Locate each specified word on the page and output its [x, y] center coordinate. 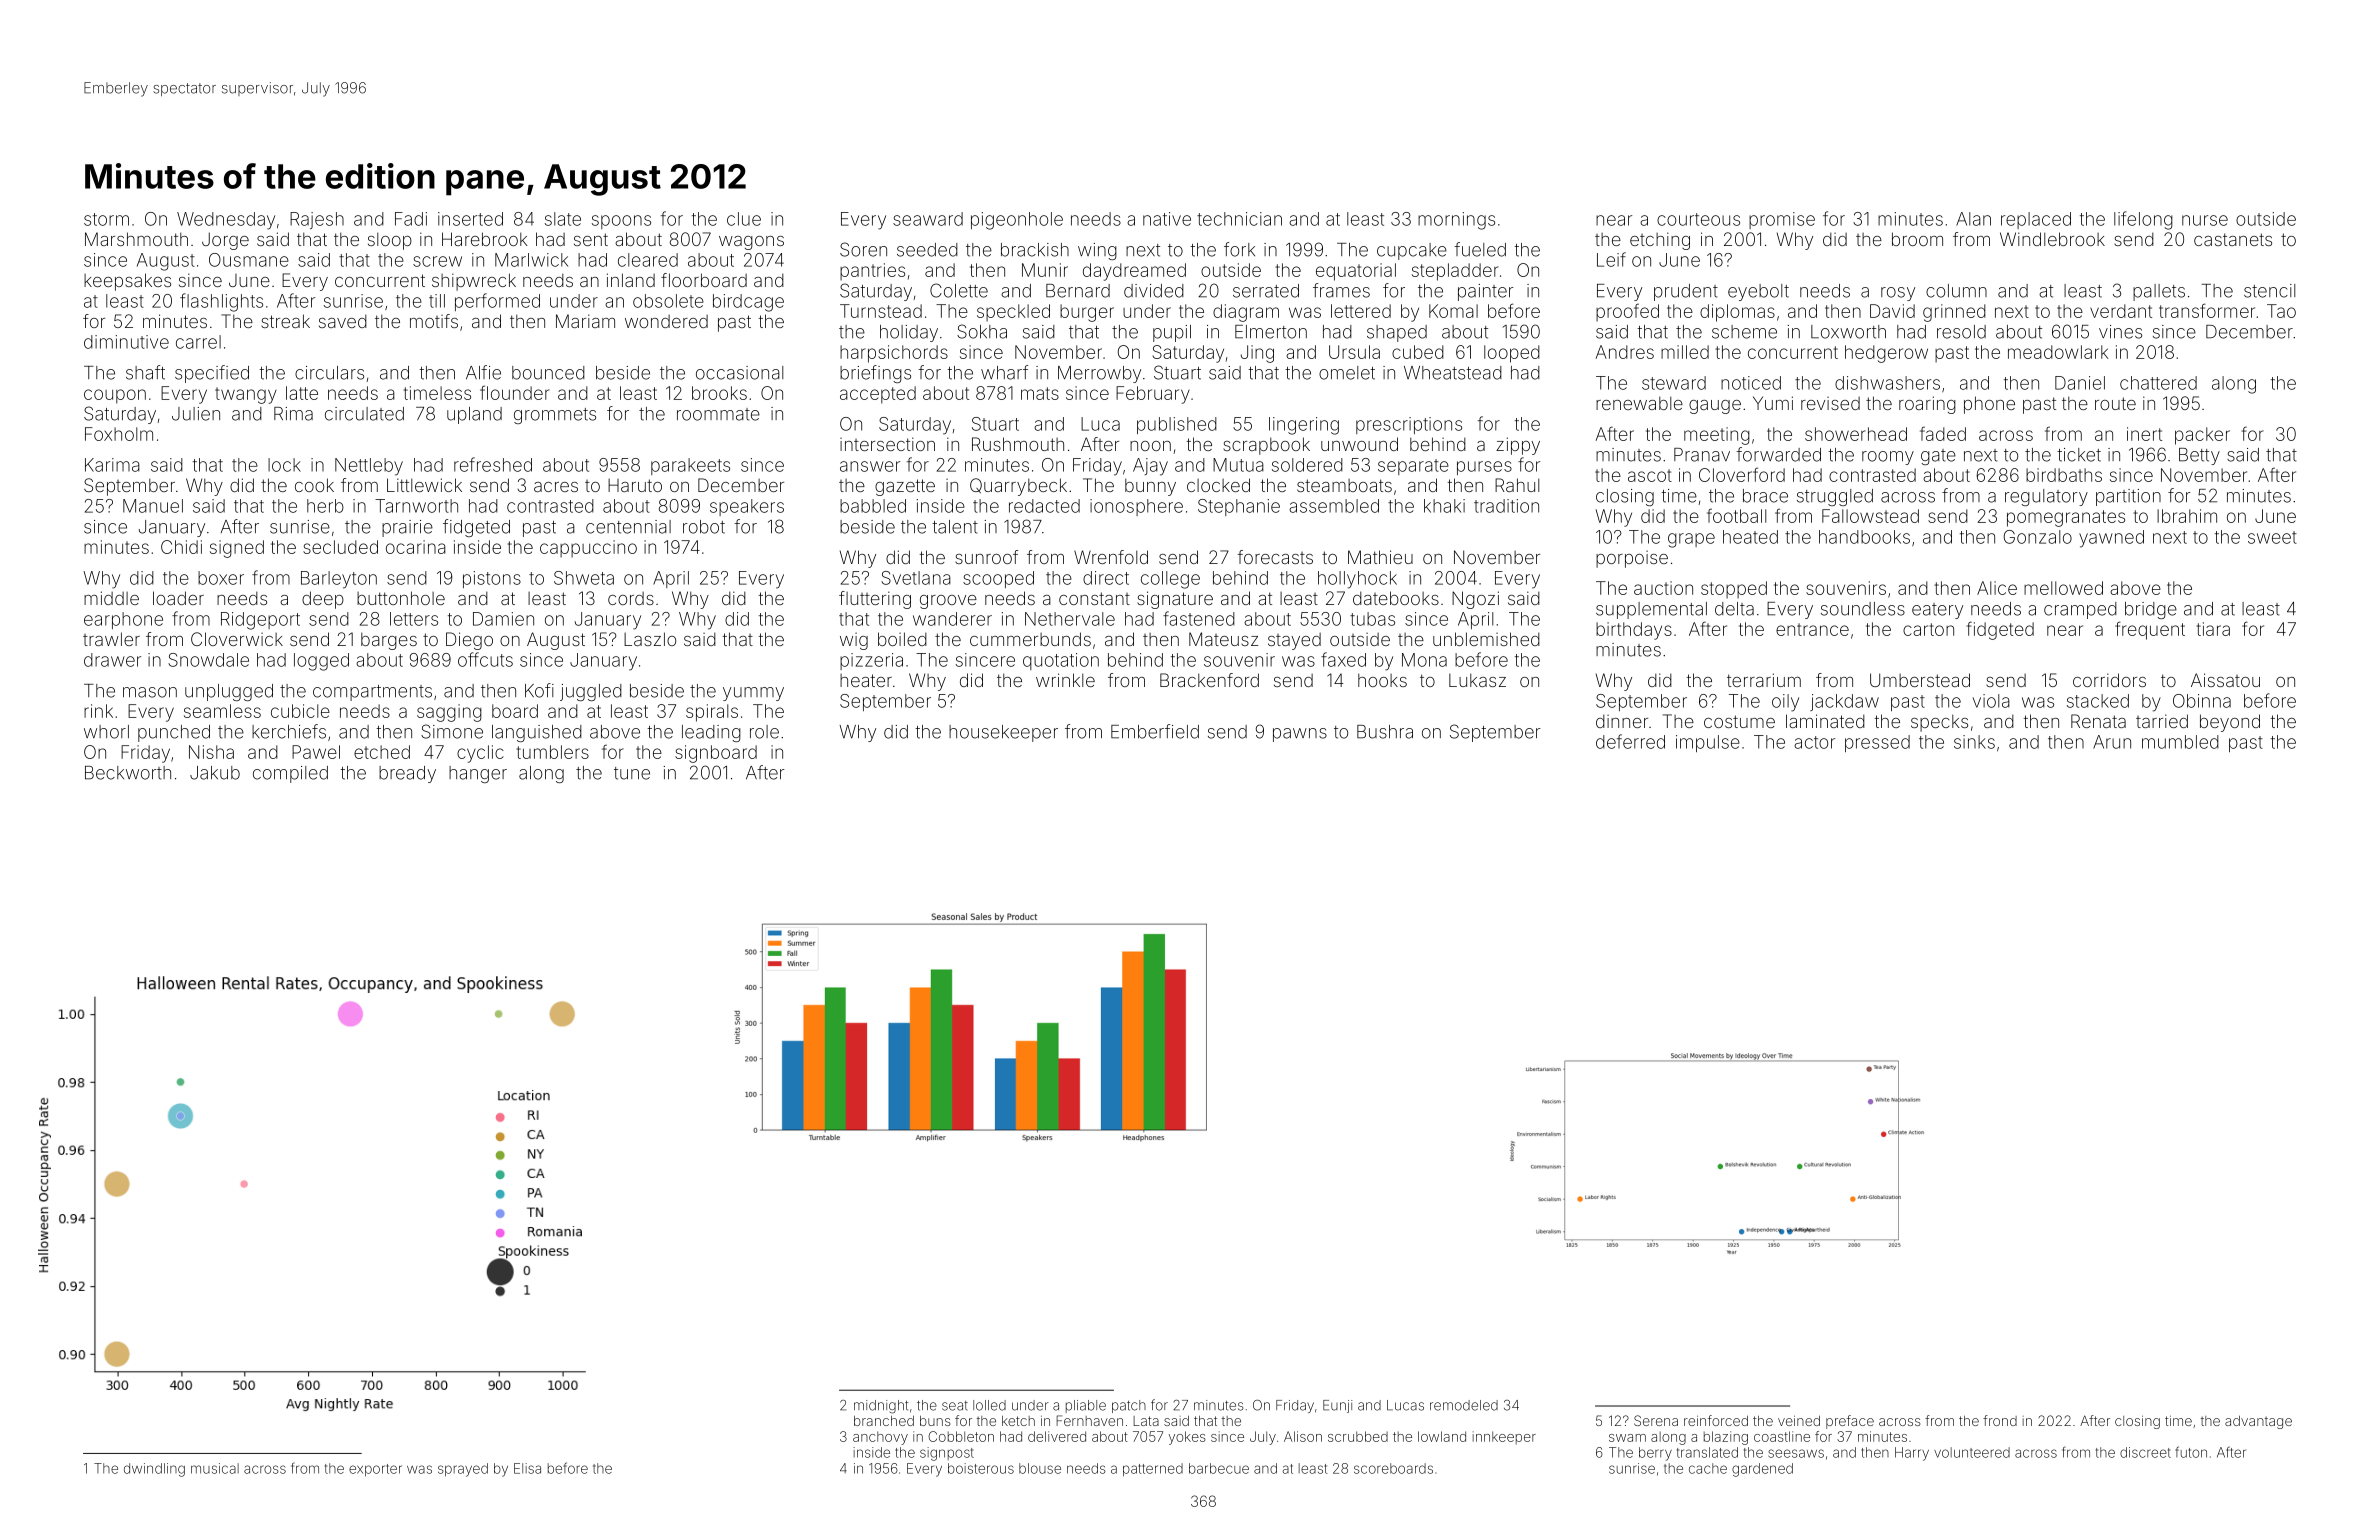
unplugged [229, 692]
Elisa [527, 1468]
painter [1486, 292]
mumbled [2180, 742]
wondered [666, 321]
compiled [290, 774]
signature [1175, 600]
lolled [989, 1405]
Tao [2281, 311]
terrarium [1764, 680]
